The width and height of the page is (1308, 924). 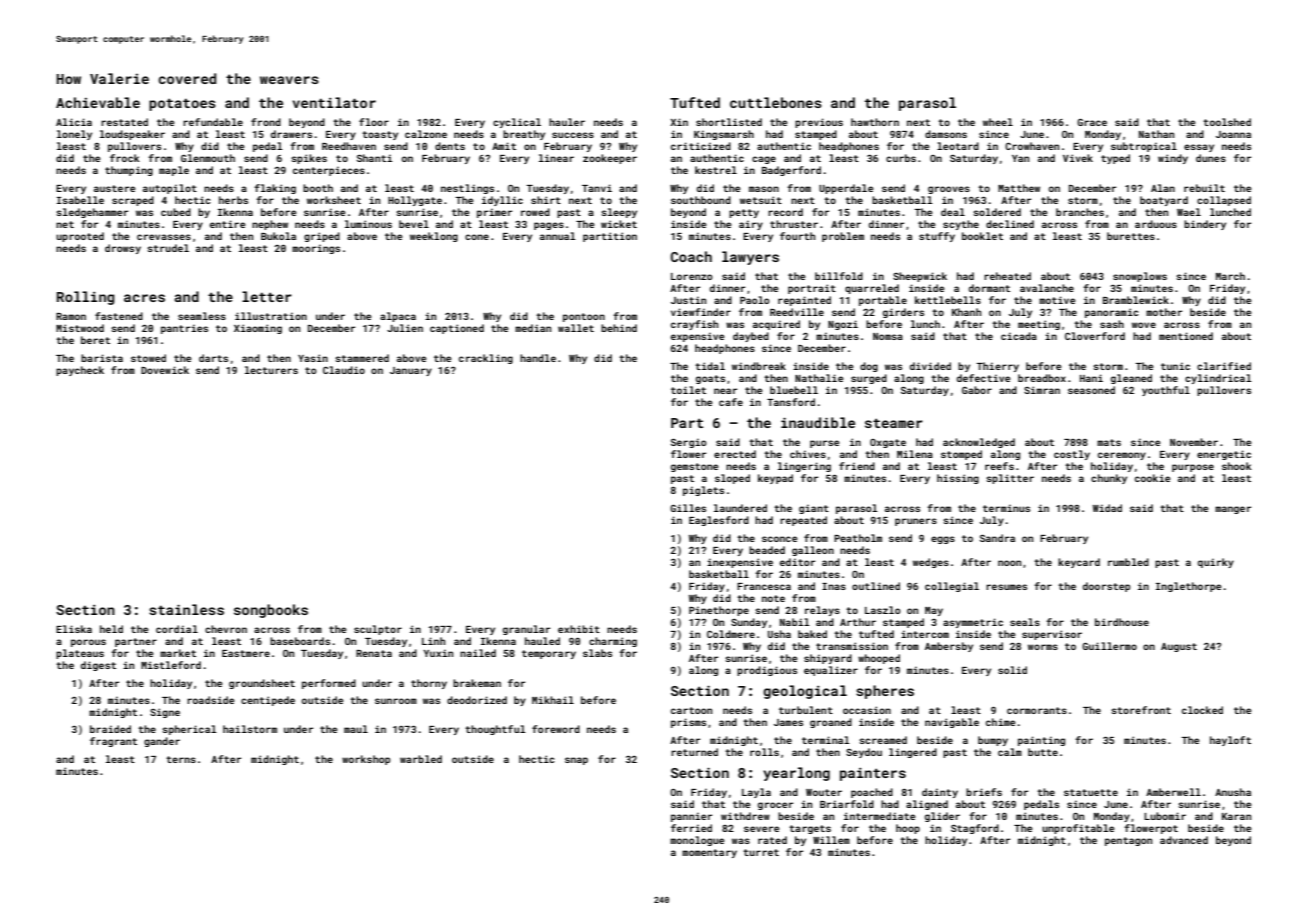 What do you see at coordinates (688, 508) in the page?
I see `Gilles` at bounding box center [688, 508].
